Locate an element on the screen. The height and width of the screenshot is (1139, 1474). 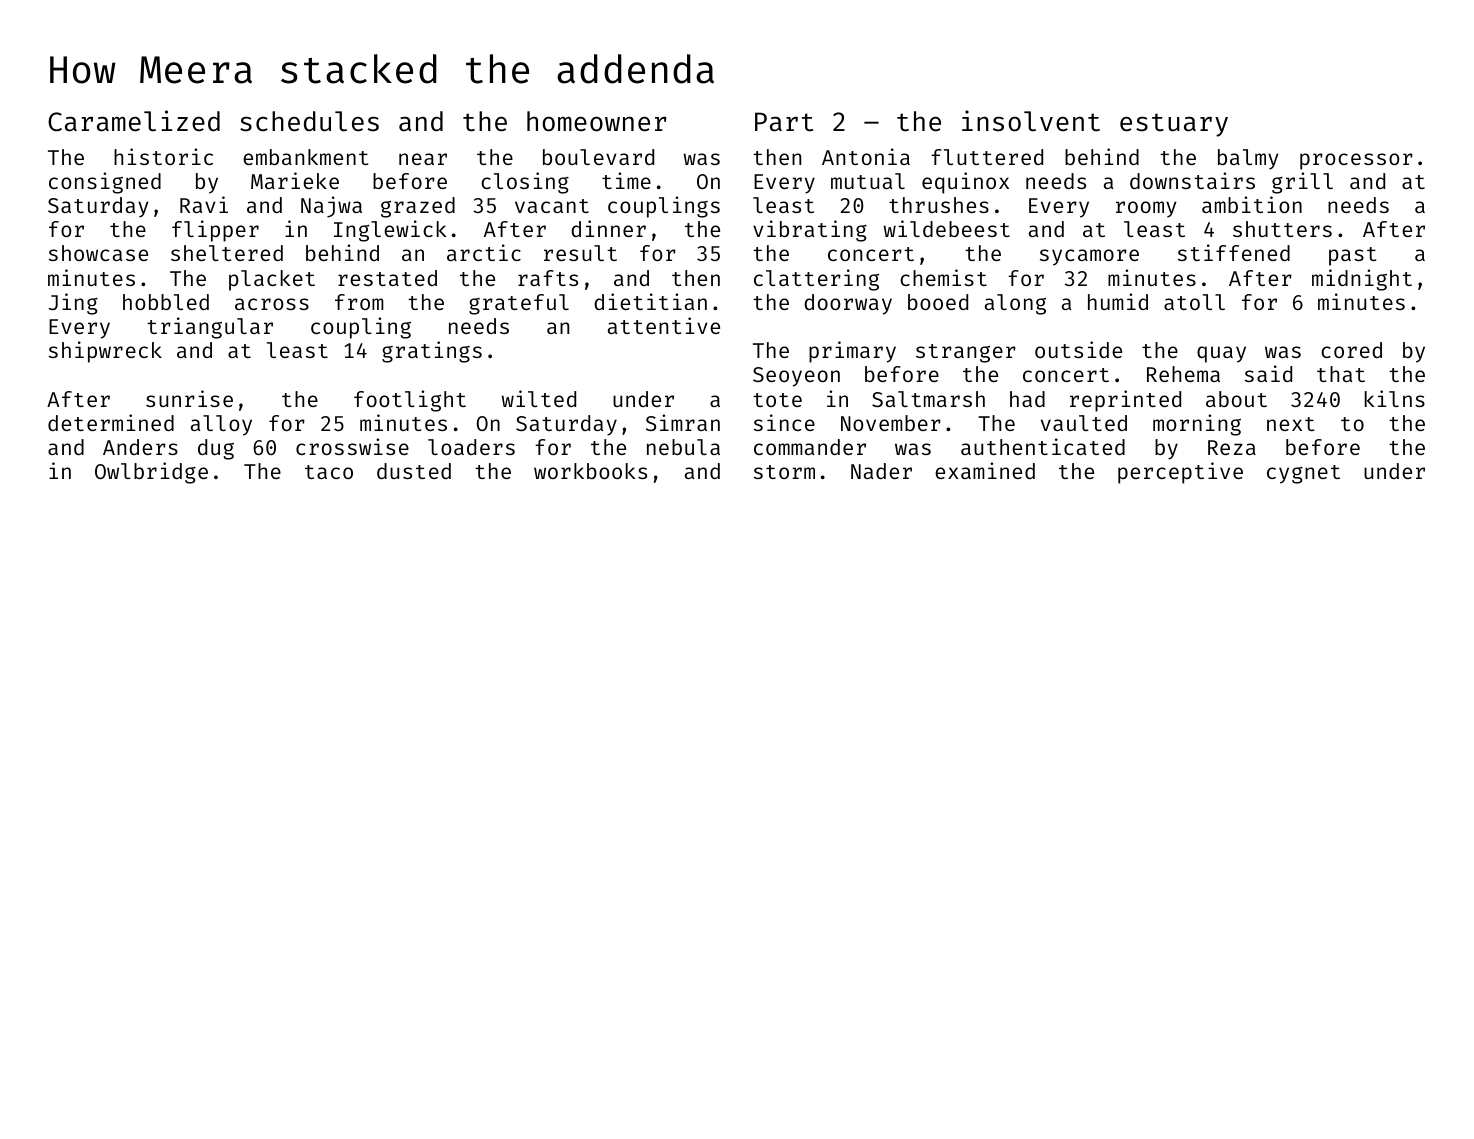
Nader is located at coordinates (881, 471).
